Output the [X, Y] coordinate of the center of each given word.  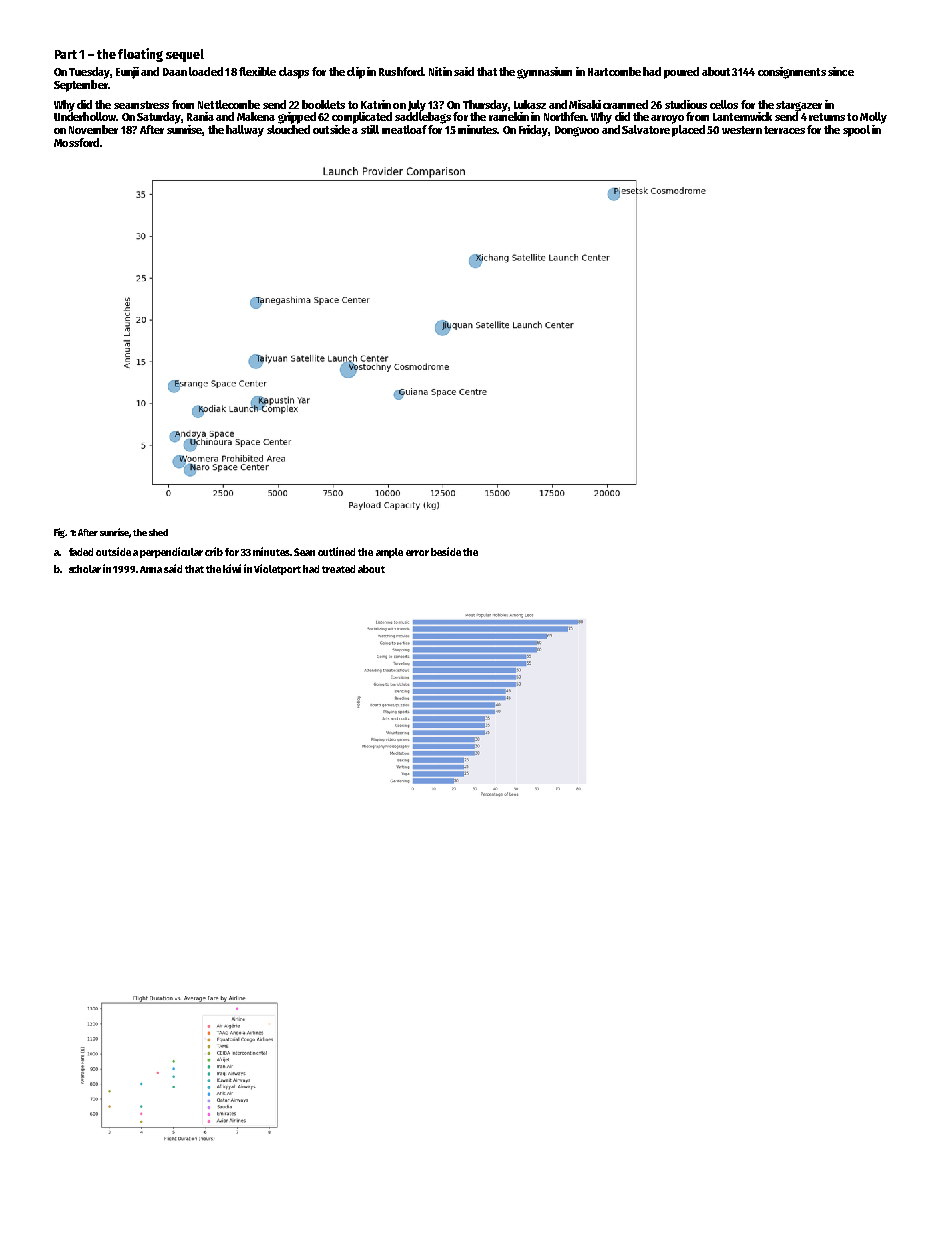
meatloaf [404, 129]
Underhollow [85, 116]
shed [158, 532]
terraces [784, 130]
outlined [336, 551]
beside [446, 551]
